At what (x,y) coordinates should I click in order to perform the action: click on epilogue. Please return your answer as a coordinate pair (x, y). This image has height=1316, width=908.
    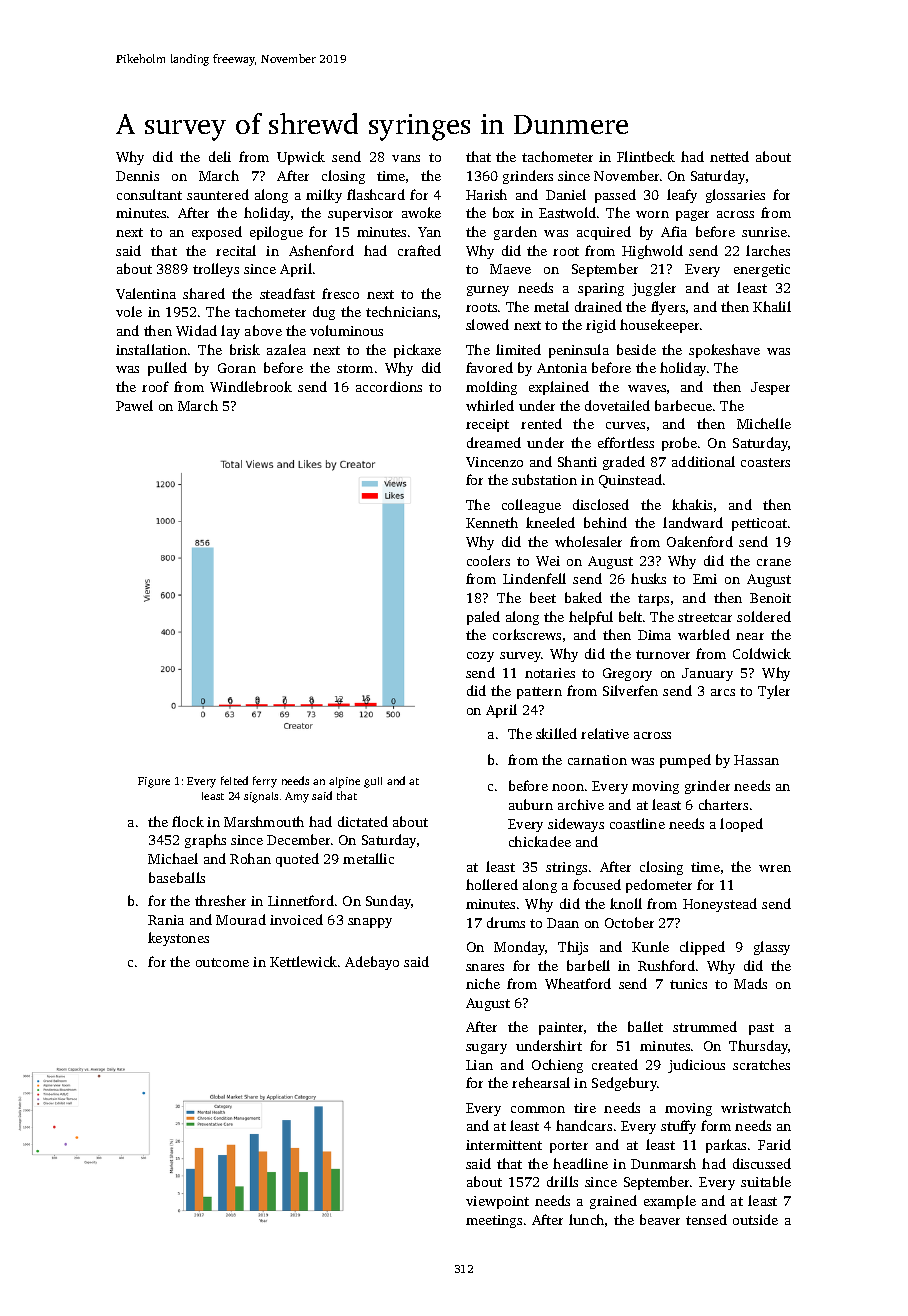
    Looking at the image, I should click on (276, 233).
